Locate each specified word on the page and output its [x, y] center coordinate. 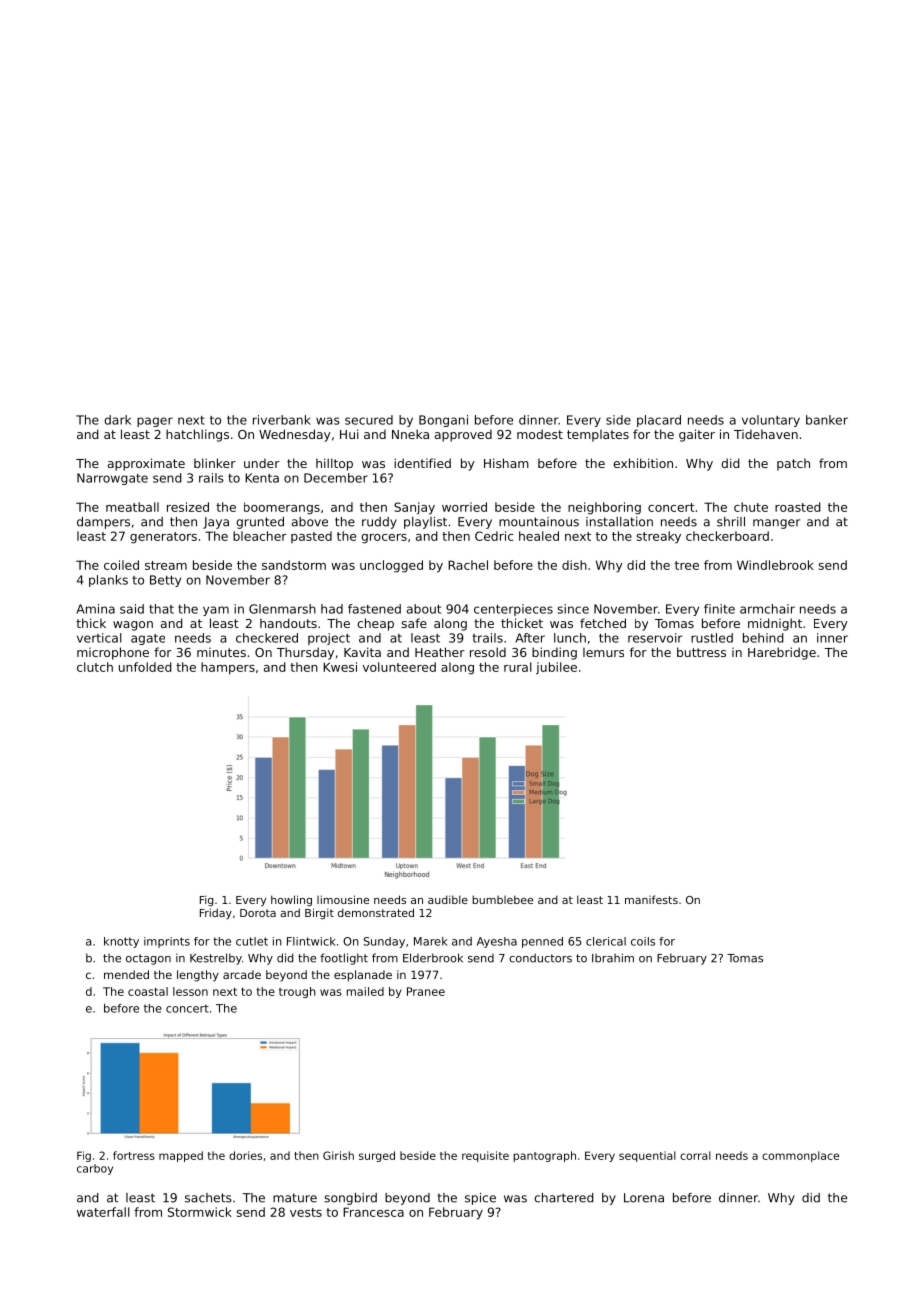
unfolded [145, 667]
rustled [712, 638]
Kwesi [340, 667]
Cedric [494, 536]
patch [793, 464]
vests [306, 1212]
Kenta [262, 478]
